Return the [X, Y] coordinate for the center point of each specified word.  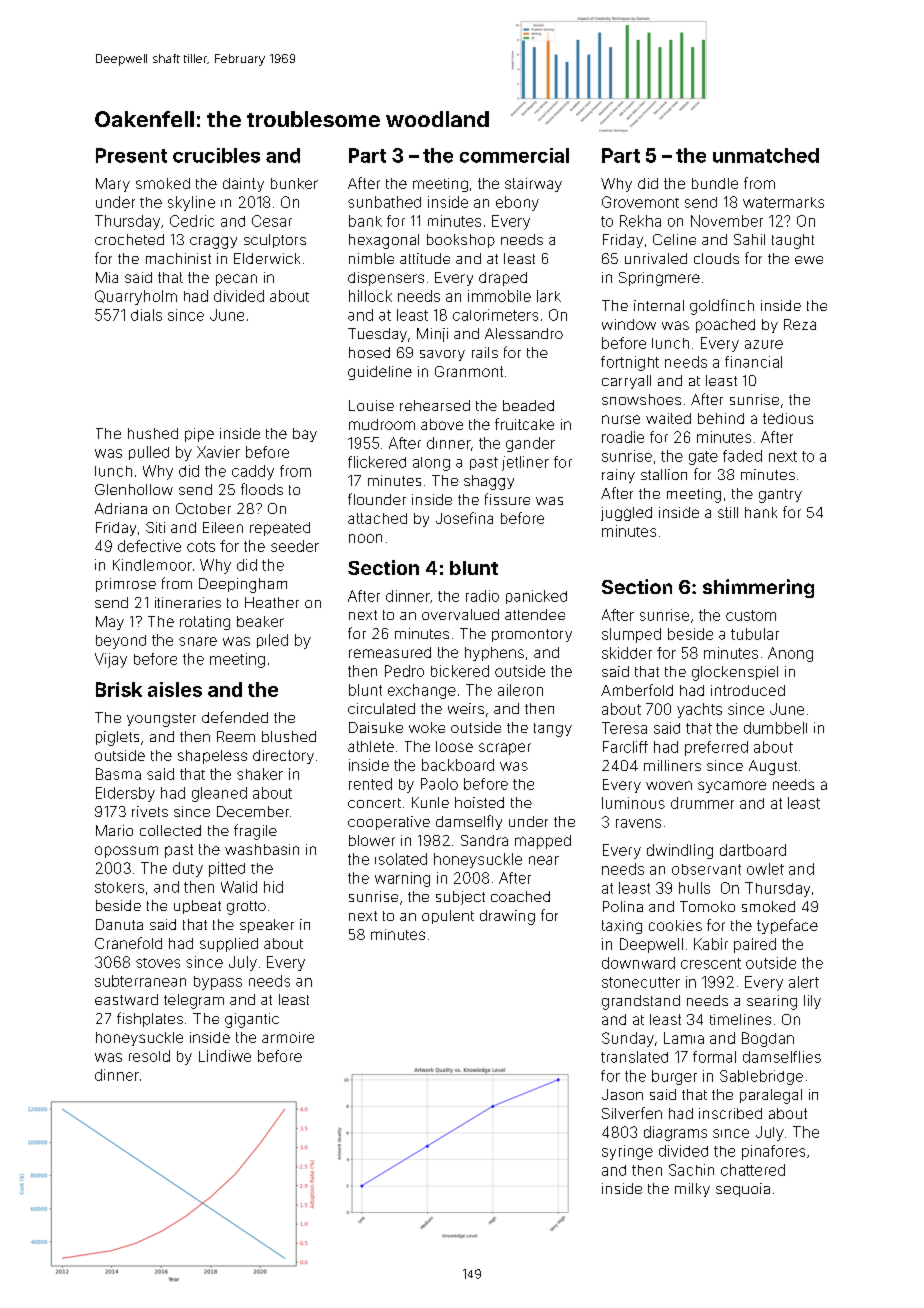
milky [692, 1190]
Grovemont [640, 202]
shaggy [489, 482]
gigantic [252, 1020]
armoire [288, 1037]
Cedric [192, 221]
